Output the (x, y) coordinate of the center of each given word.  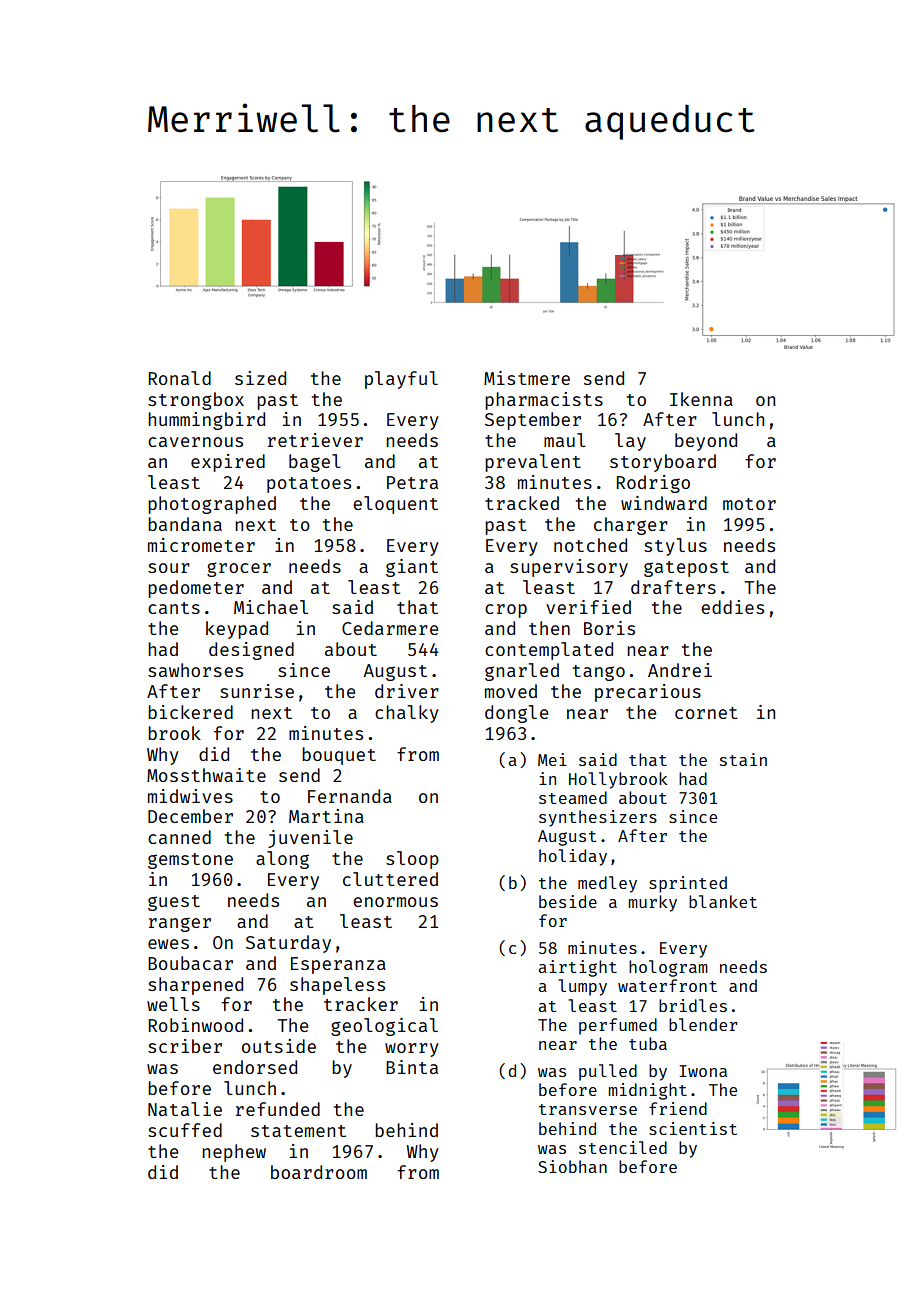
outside (279, 1046)
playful (401, 380)
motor (749, 504)
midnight (648, 1091)
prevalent (533, 463)
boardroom (319, 1172)
